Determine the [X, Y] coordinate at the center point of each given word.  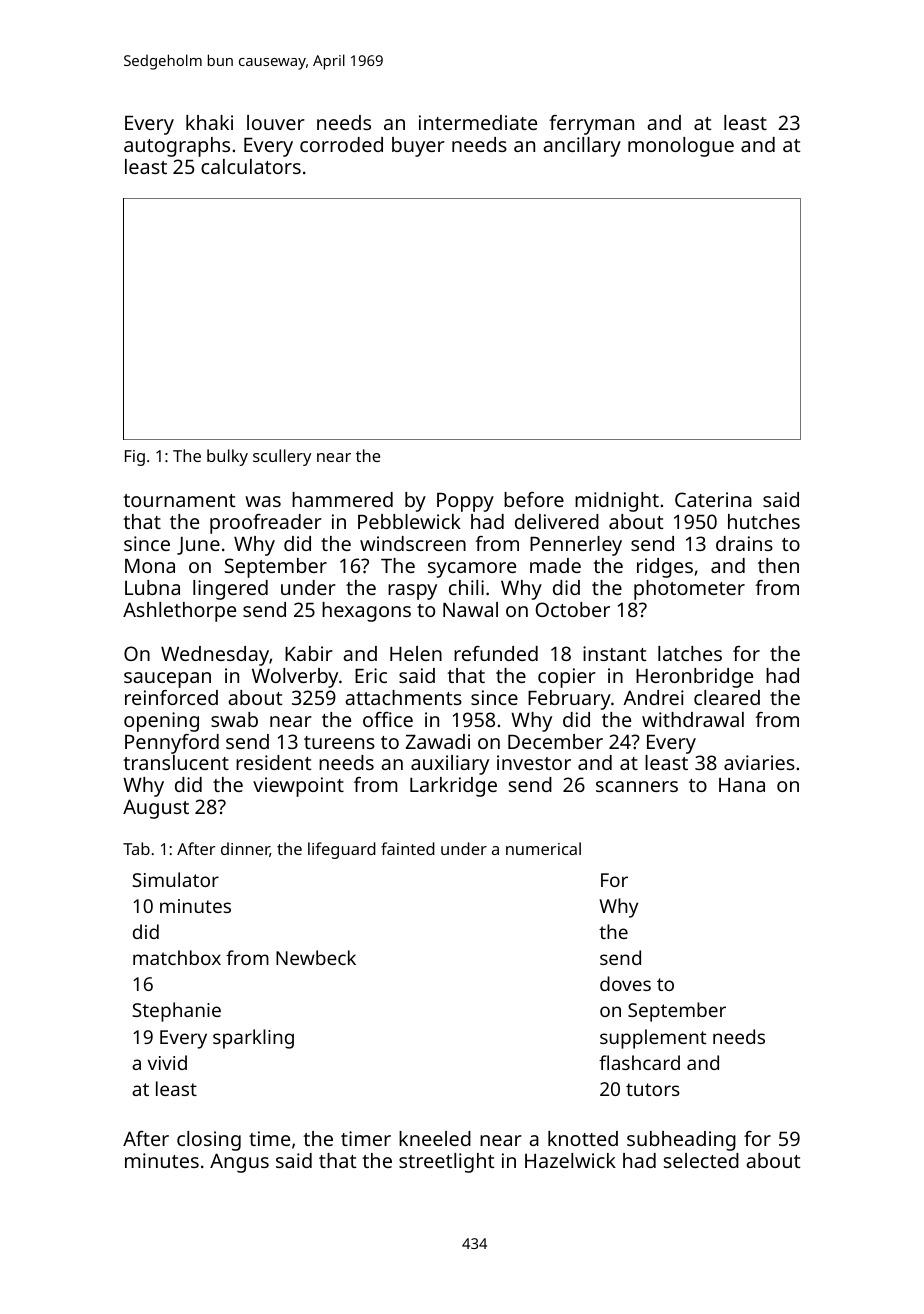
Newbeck [316, 957]
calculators [251, 166]
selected [701, 1160]
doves [625, 983]
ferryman [591, 125]
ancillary [582, 147]
